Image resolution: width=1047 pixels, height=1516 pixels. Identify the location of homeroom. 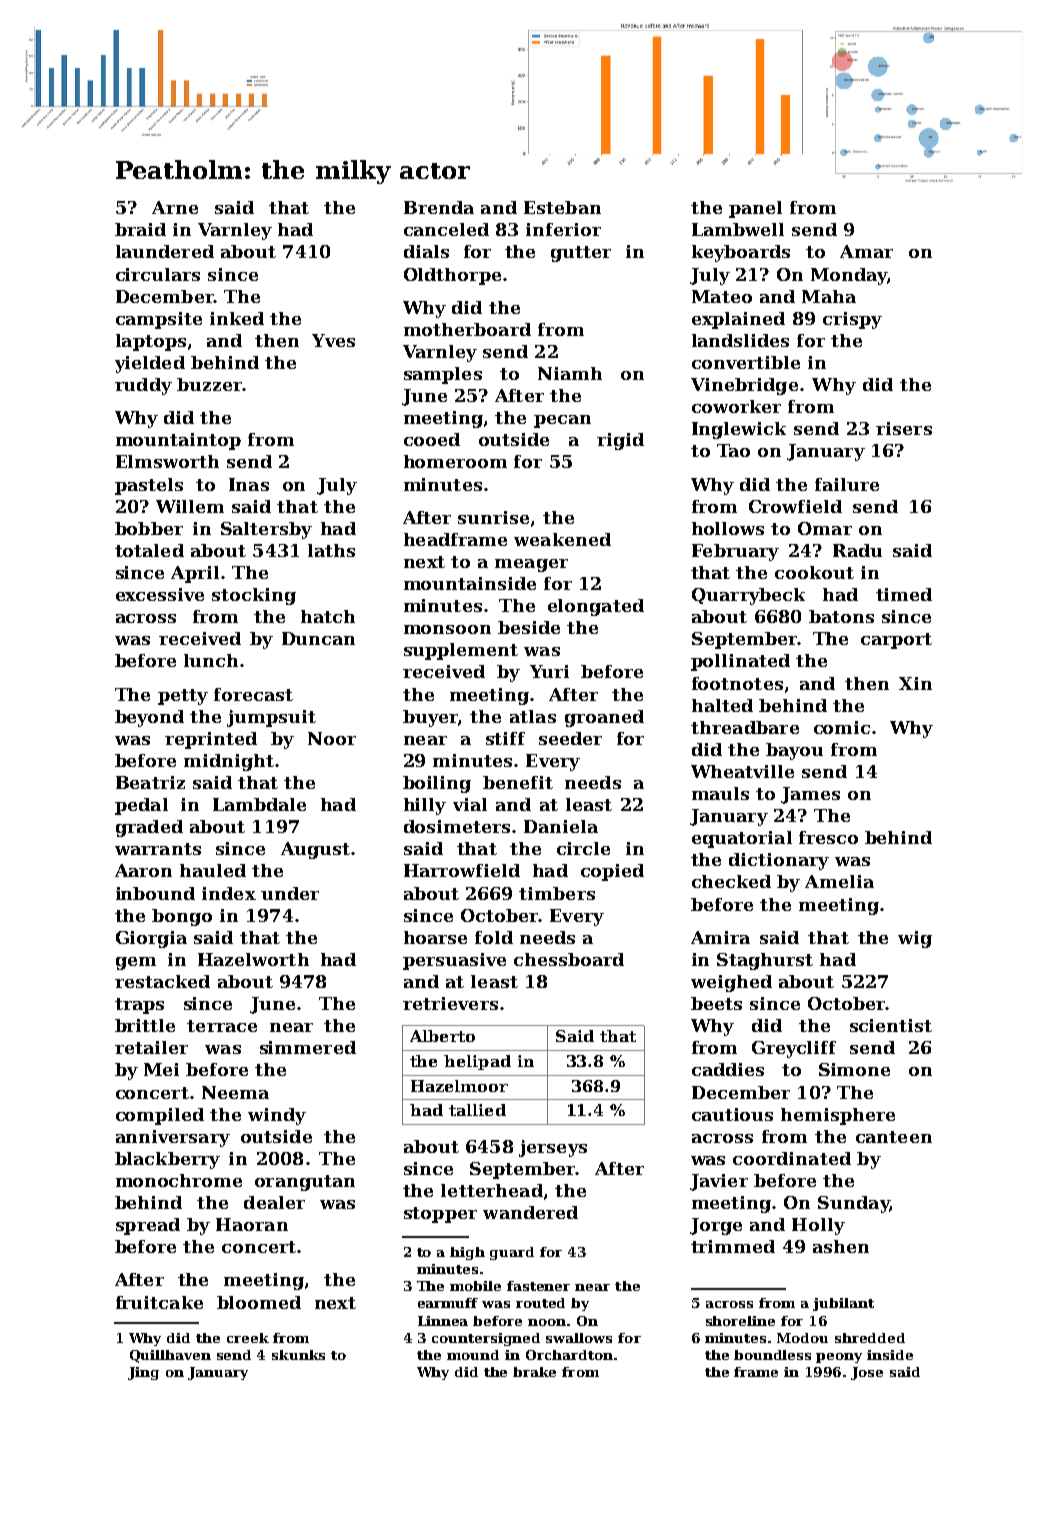
(455, 461).
